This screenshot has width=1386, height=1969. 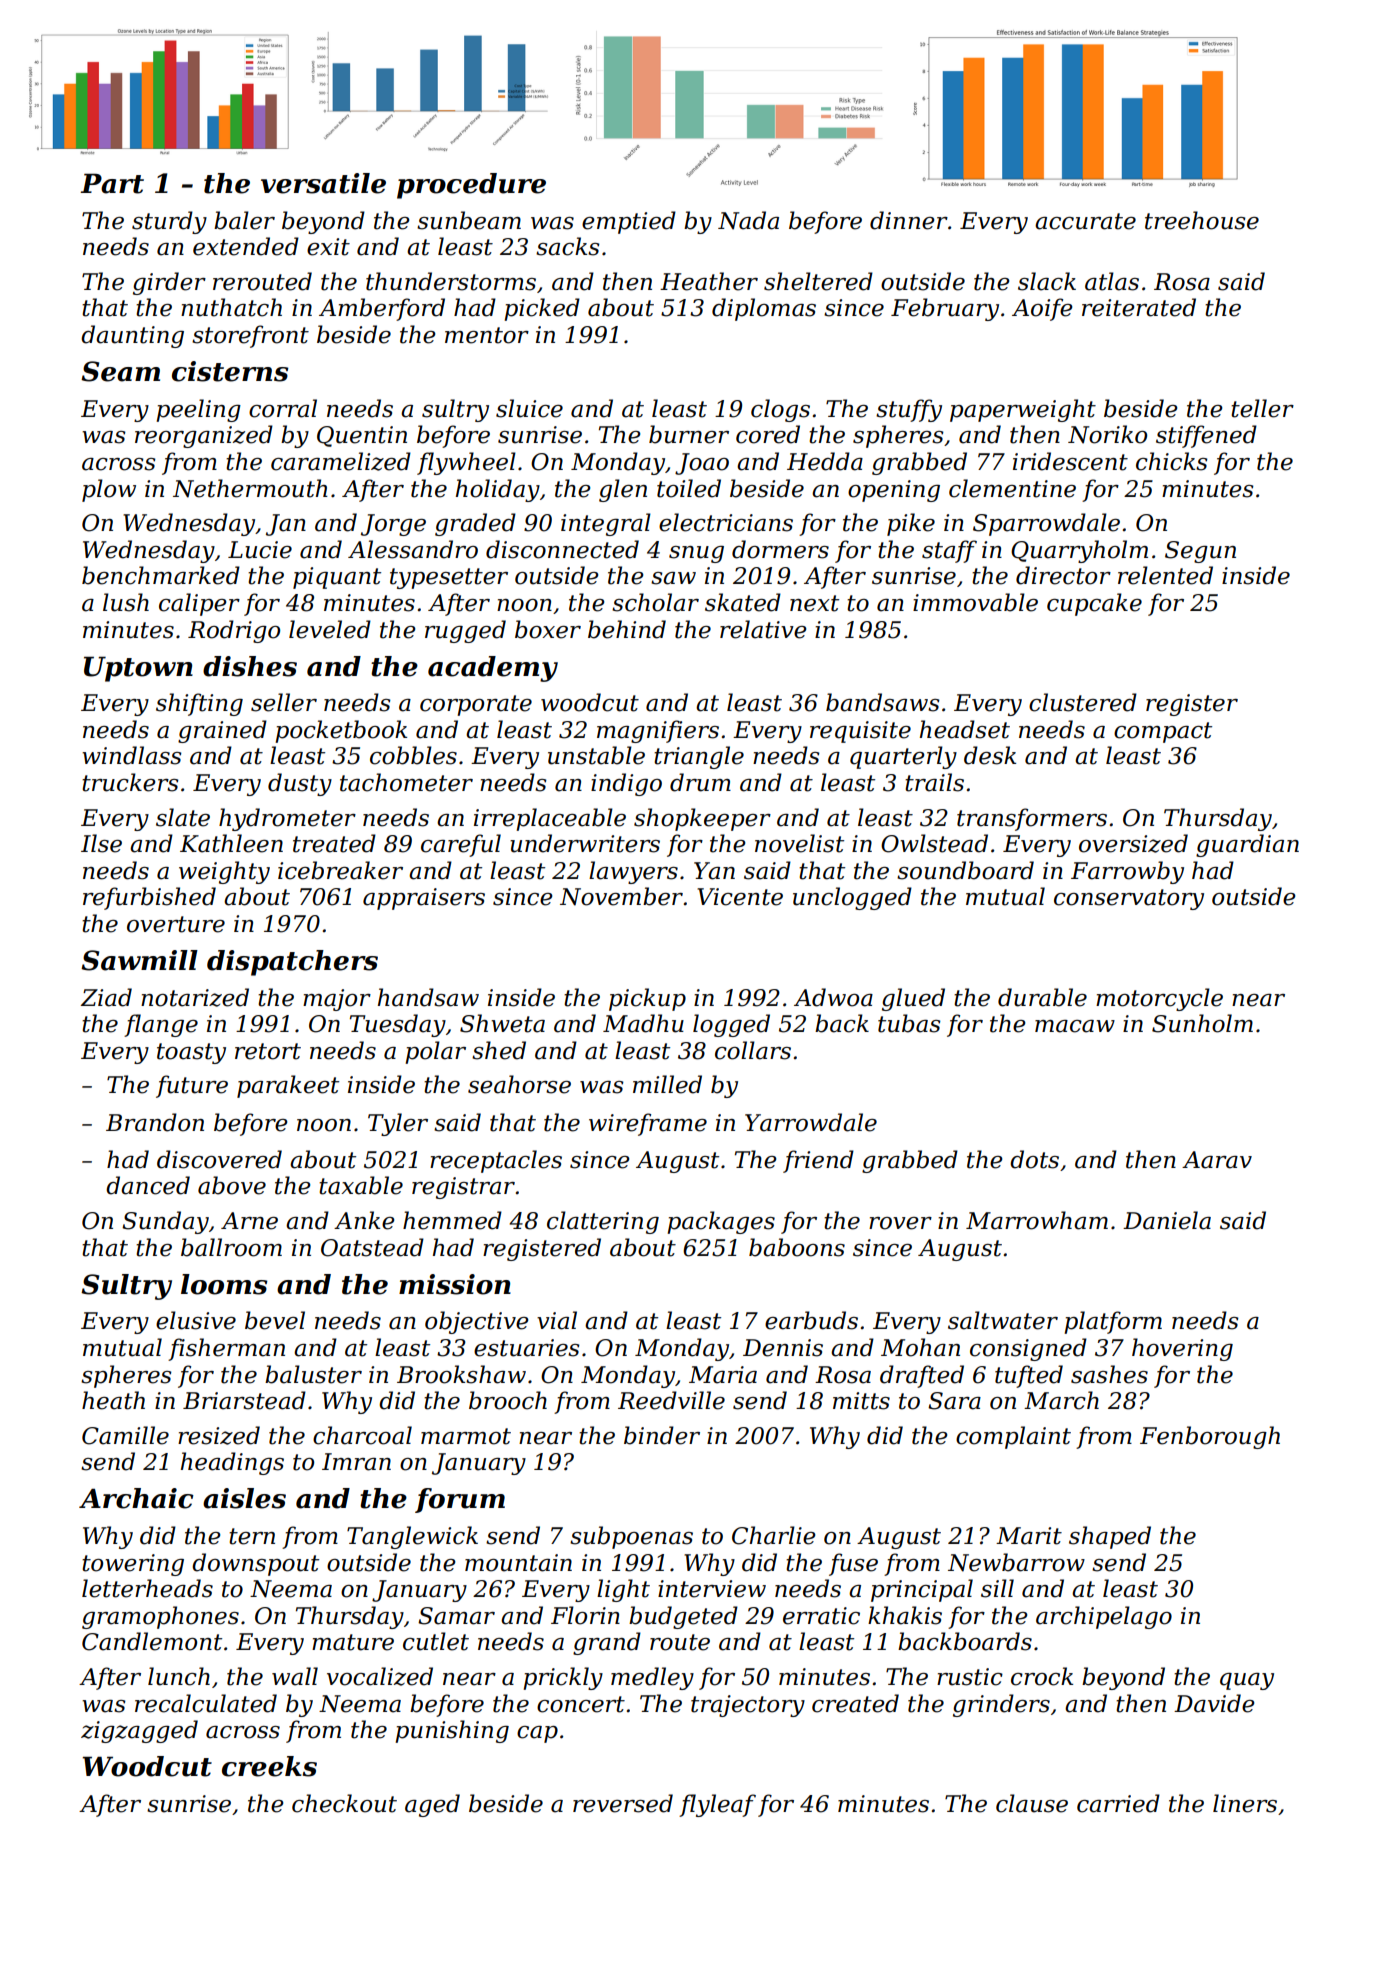 I want to click on Sawmill, so click(x=139, y=960).
